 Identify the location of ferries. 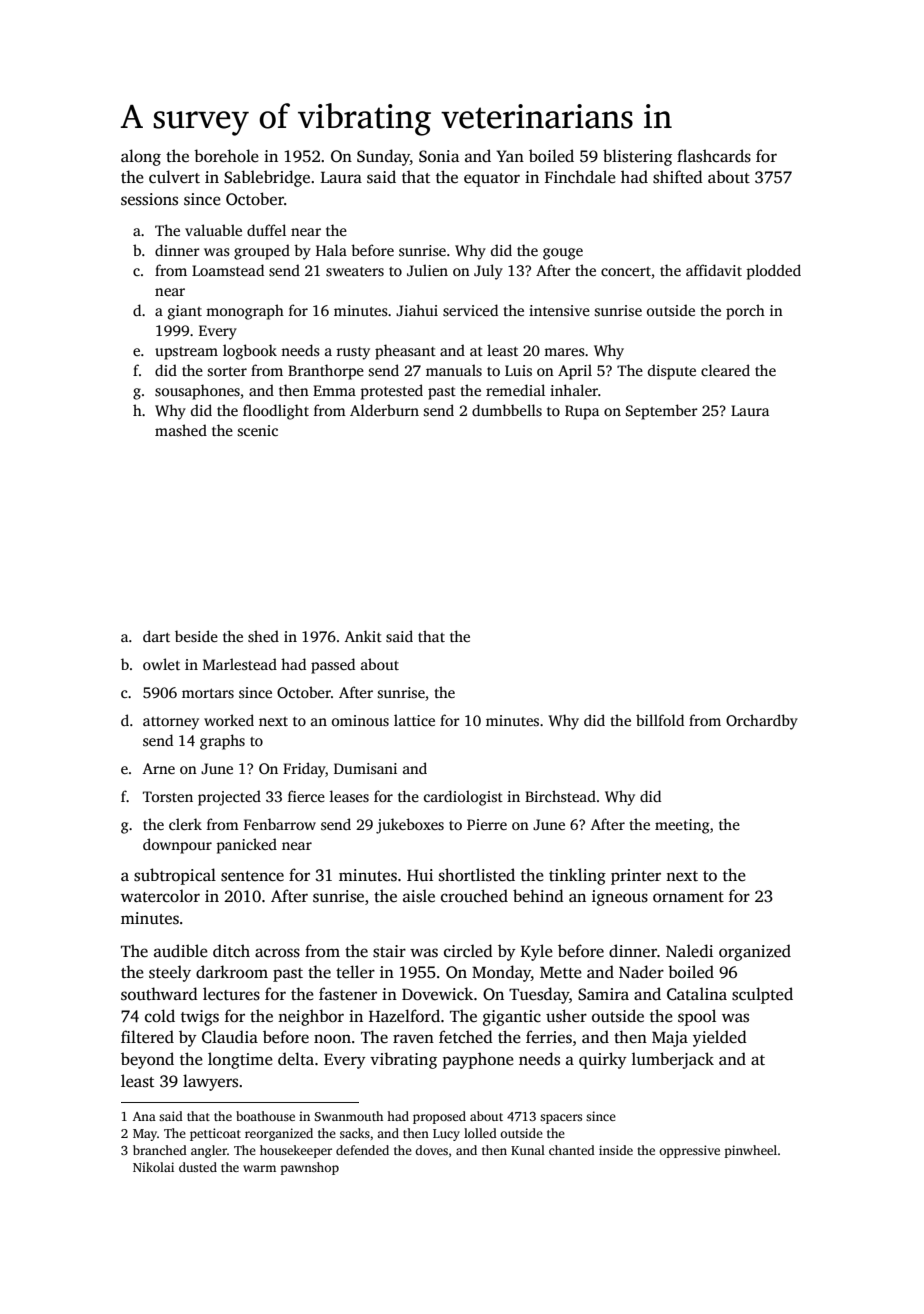
(549, 1037).
